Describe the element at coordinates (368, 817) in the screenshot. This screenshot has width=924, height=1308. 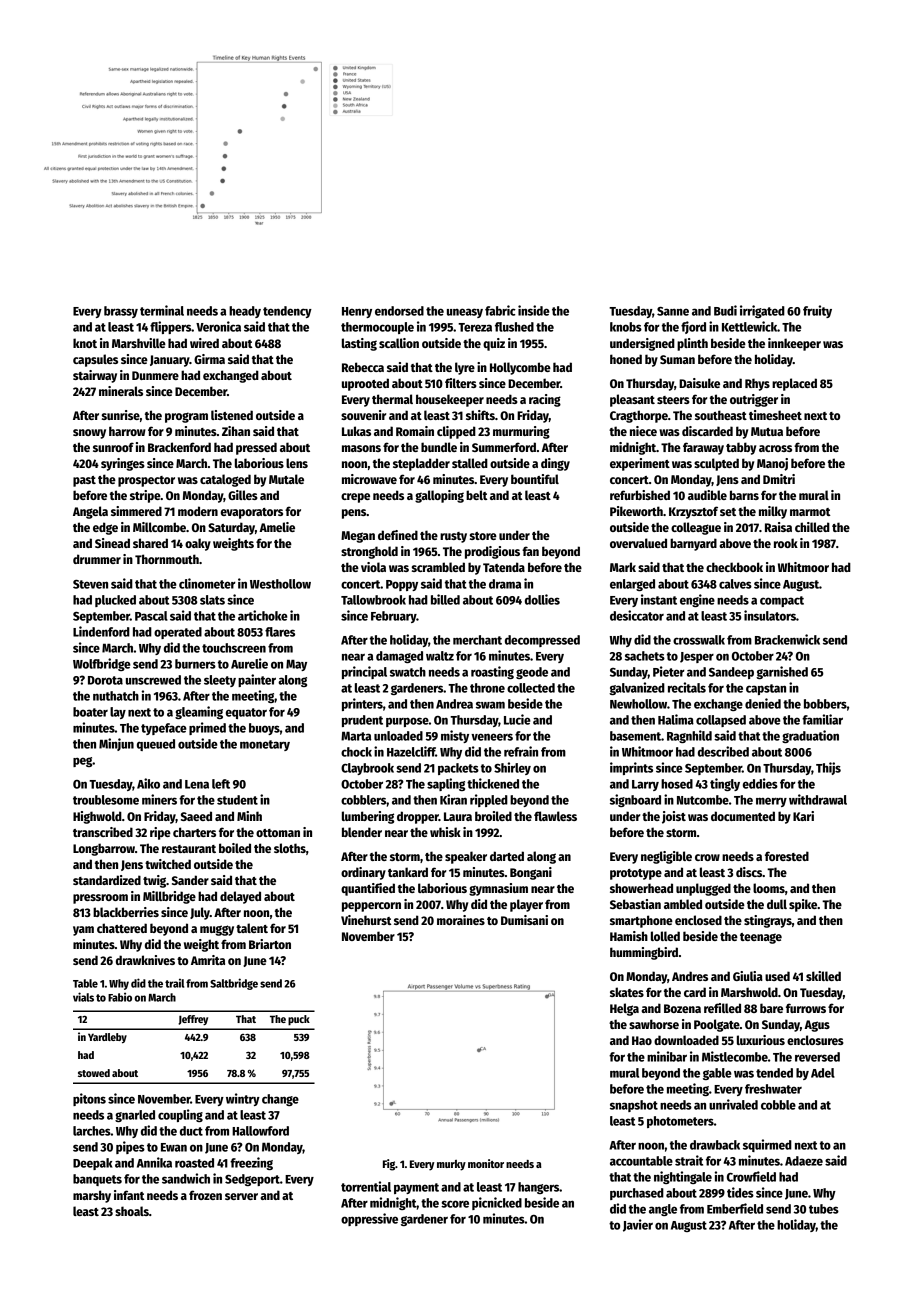
I see `lumbering` at that location.
